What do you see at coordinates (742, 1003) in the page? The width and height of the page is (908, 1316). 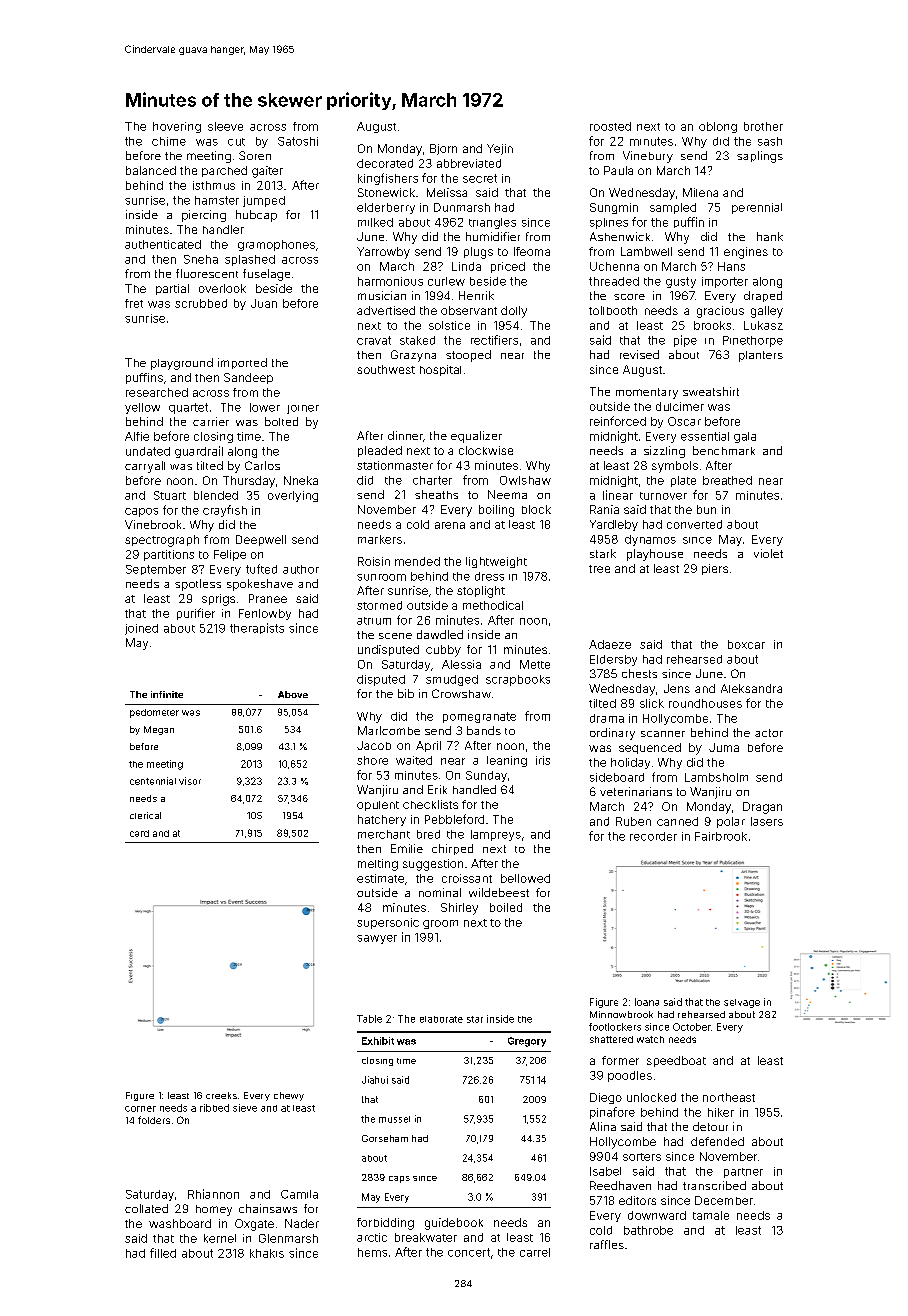 I see `selvage` at bounding box center [742, 1003].
